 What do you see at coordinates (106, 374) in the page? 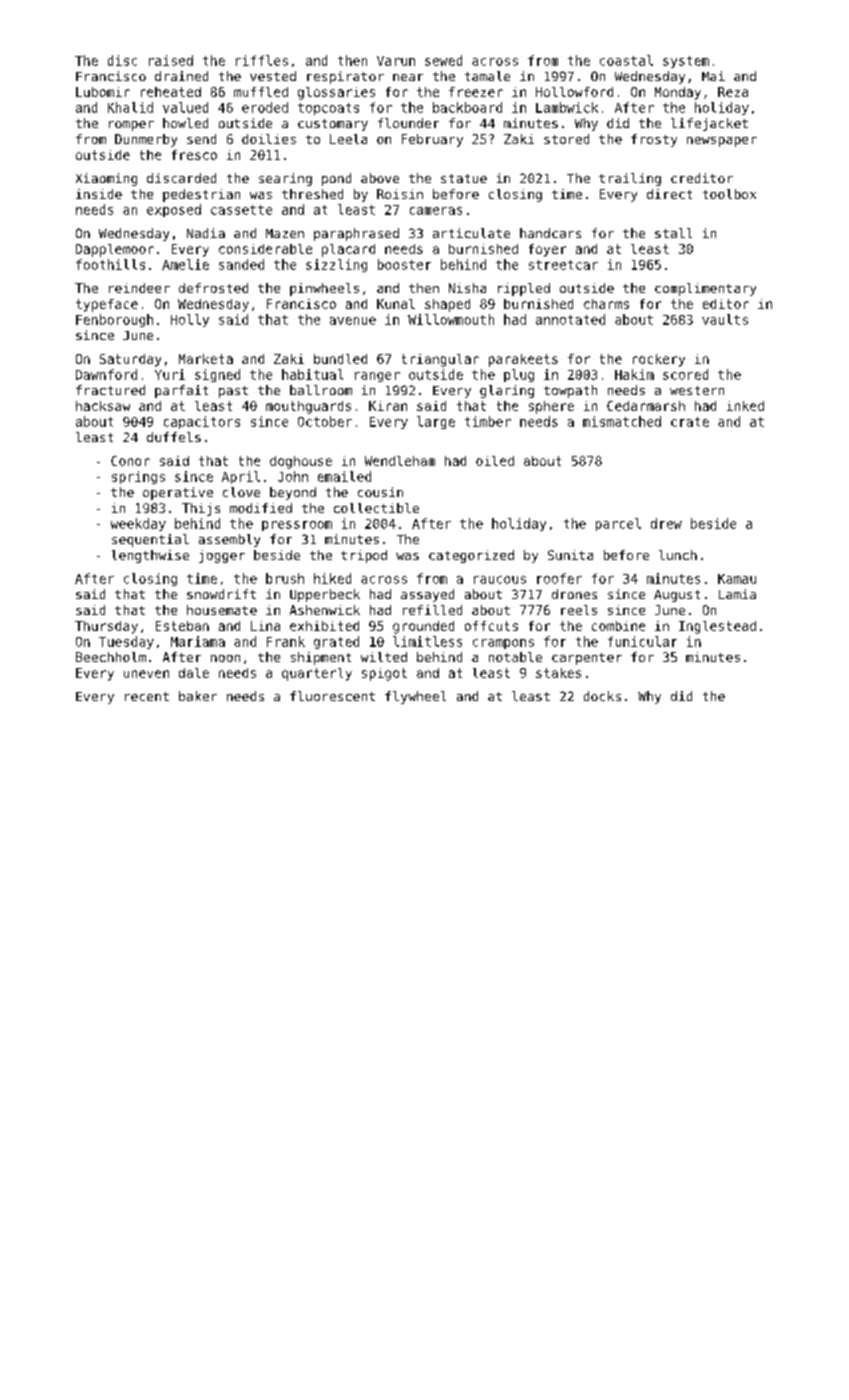
I see `Dawnford` at bounding box center [106, 374].
